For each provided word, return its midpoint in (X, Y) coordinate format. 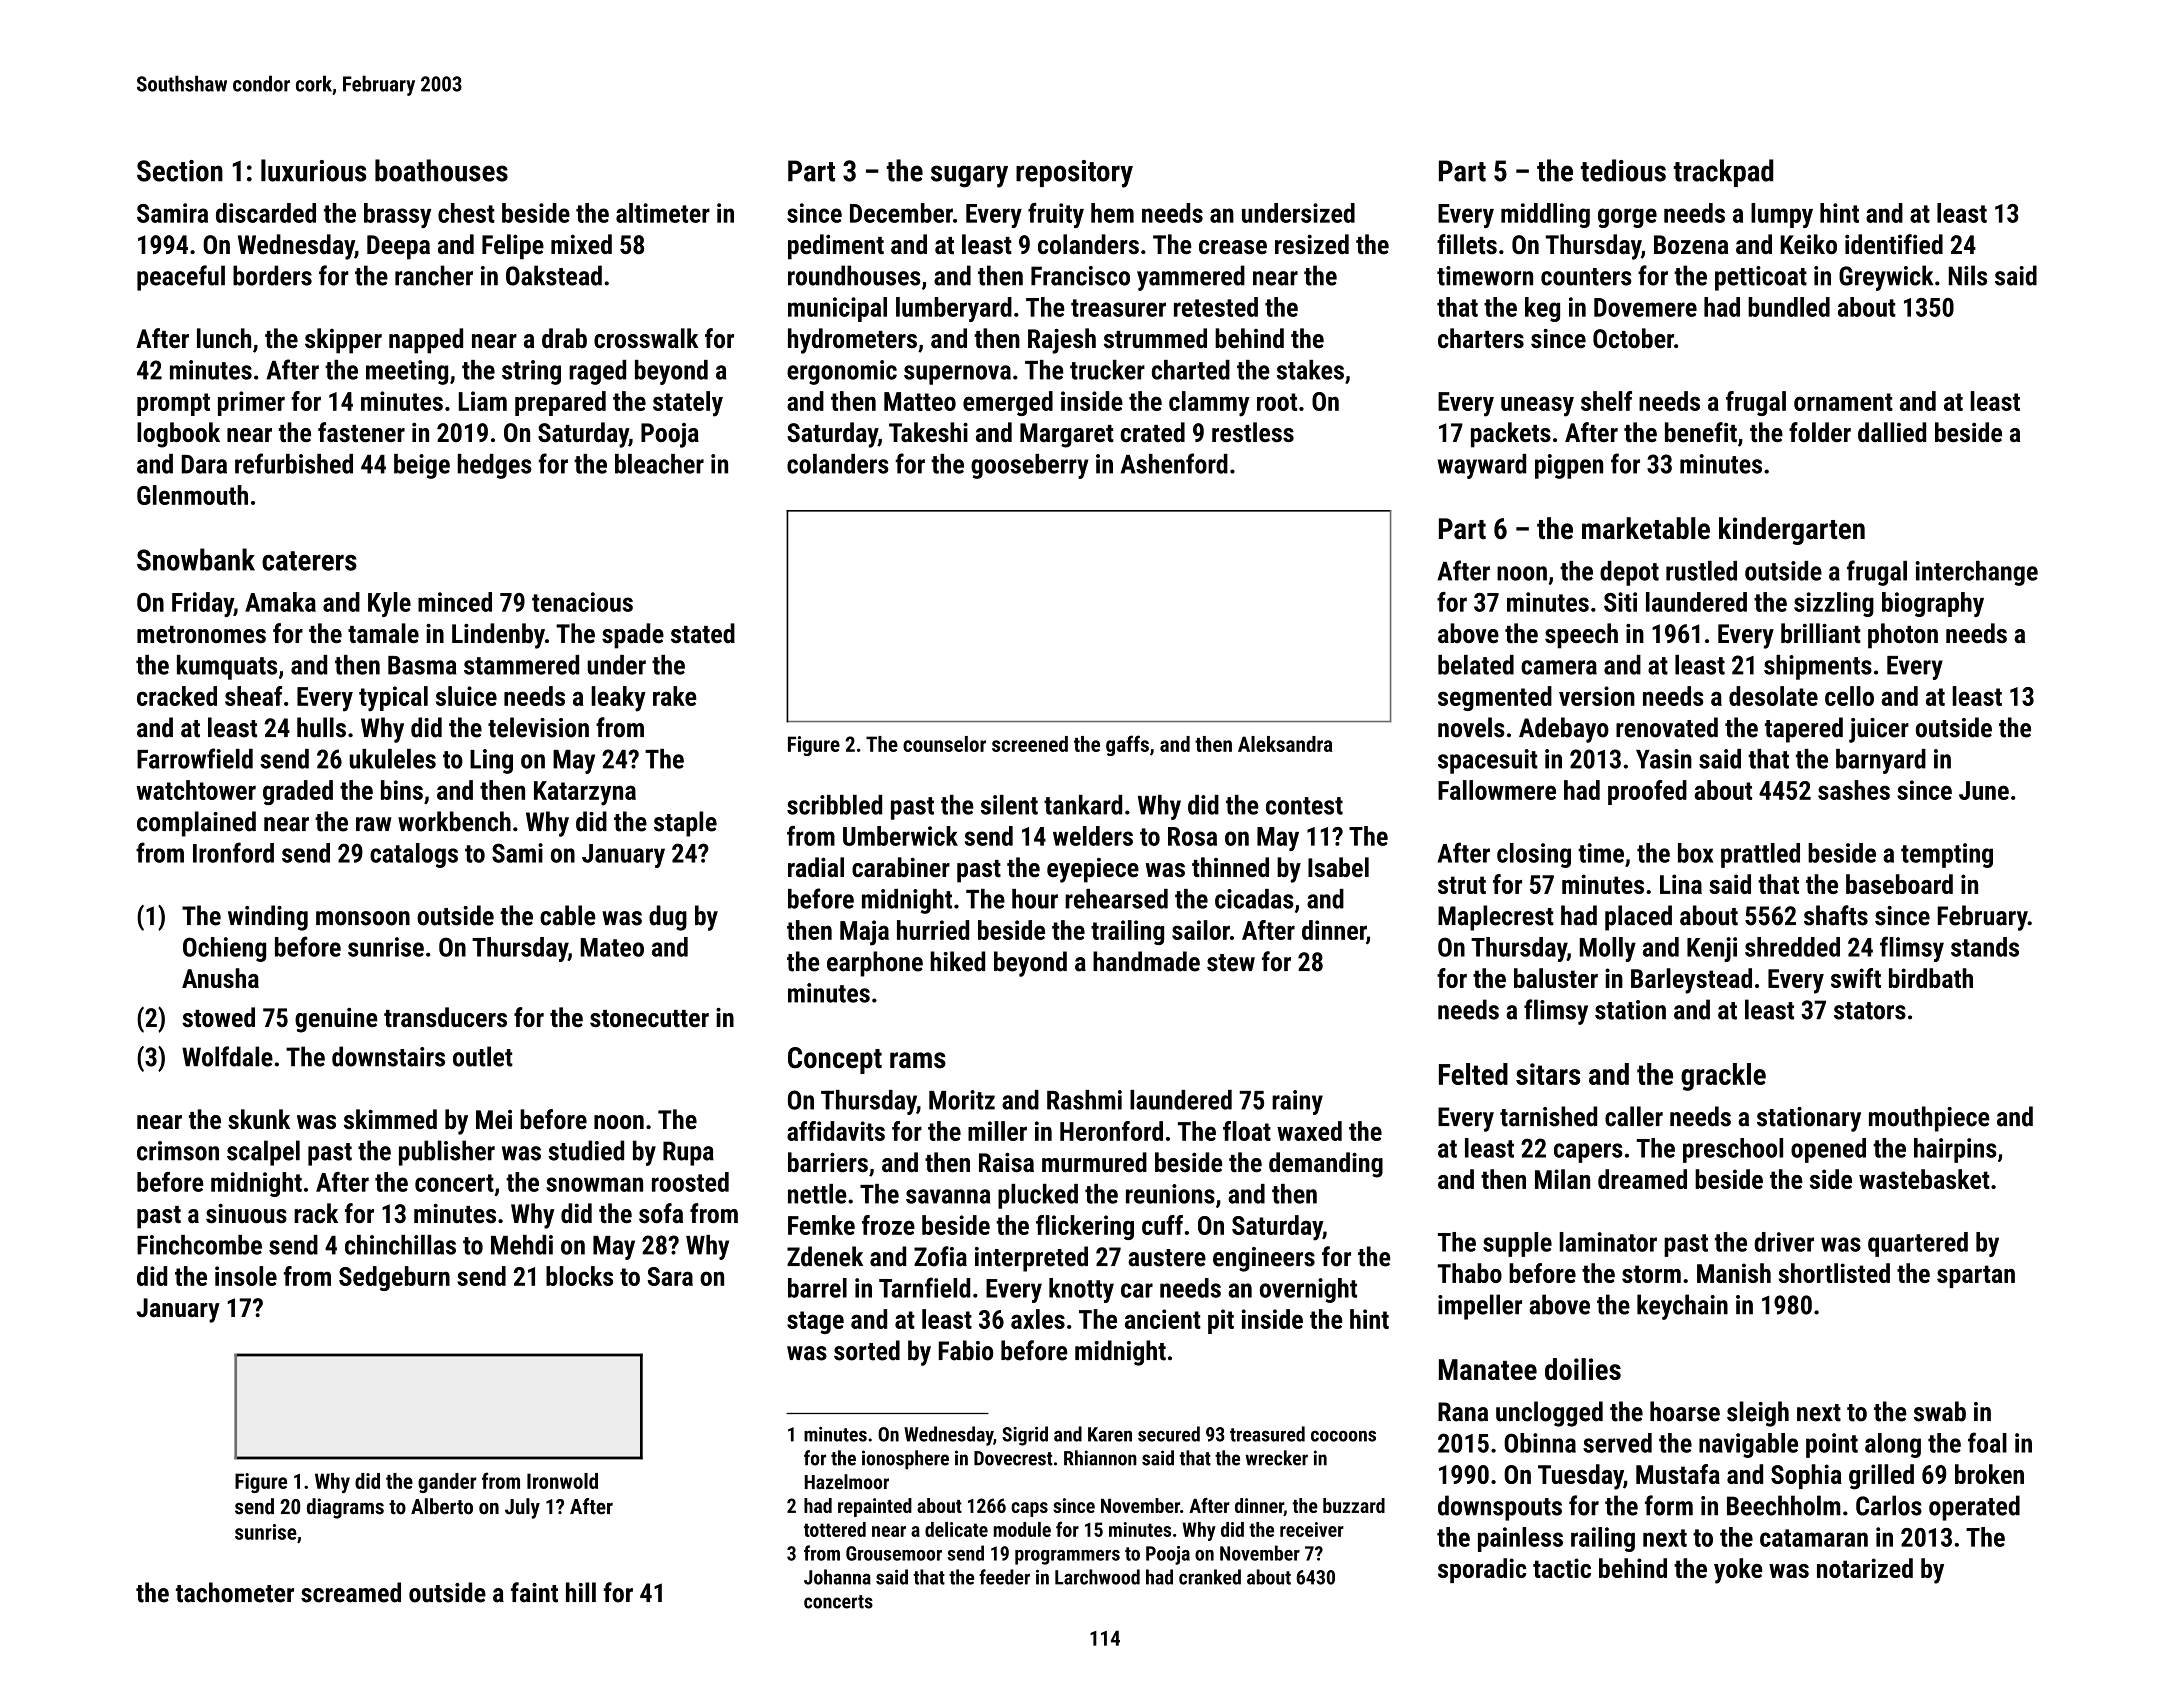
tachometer (235, 1592)
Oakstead (554, 275)
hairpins (1955, 1150)
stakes (1310, 370)
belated (1476, 665)
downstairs (388, 1056)
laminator (1608, 1242)
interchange (1977, 573)
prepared (560, 403)
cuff (1162, 1225)
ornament (1843, 402)
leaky (618, 699)
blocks (579, 1276)
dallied (1892, 432)
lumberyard (954, 309)
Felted (1473, 1074)
